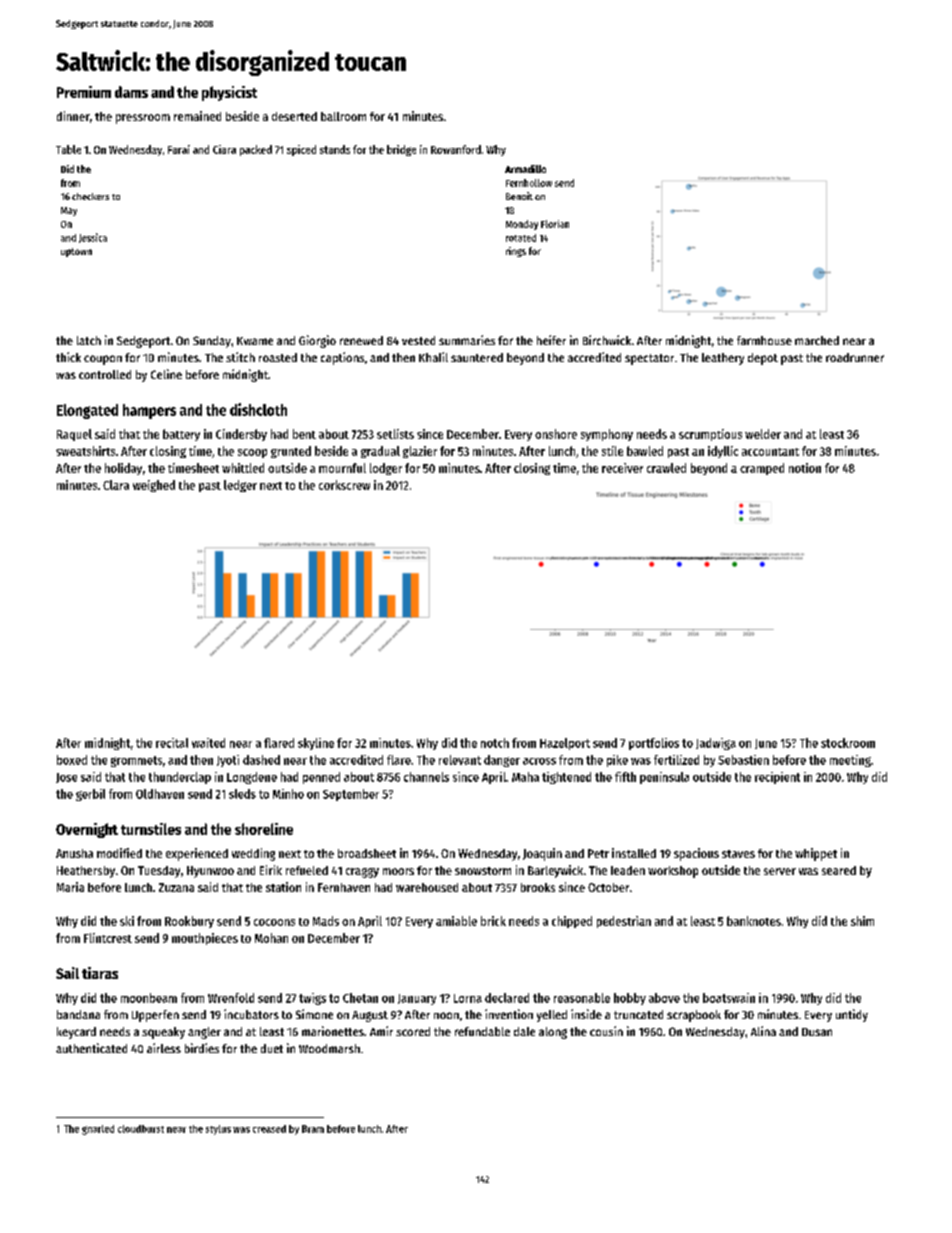 The width and height of the image is (952, 1233). I want to click on Dusan, so click(817, 1032).
